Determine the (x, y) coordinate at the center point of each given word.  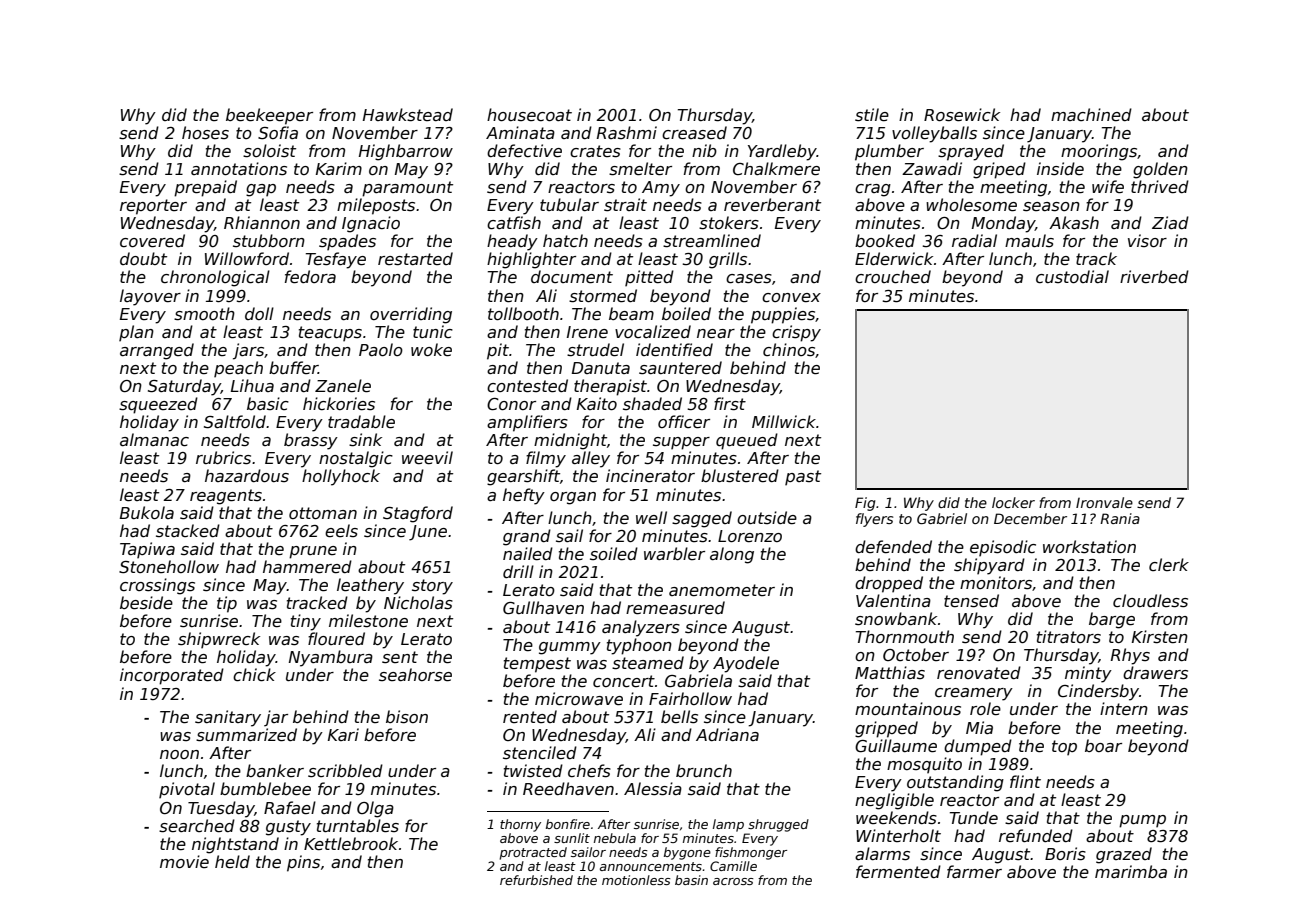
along (732, 555)
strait (625, 205)
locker (1013, 502)
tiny (306, 622)
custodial (1072, 277)
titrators (1069, 636)
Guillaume (896, 746)
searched (197, 826)
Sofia (278, 133)
